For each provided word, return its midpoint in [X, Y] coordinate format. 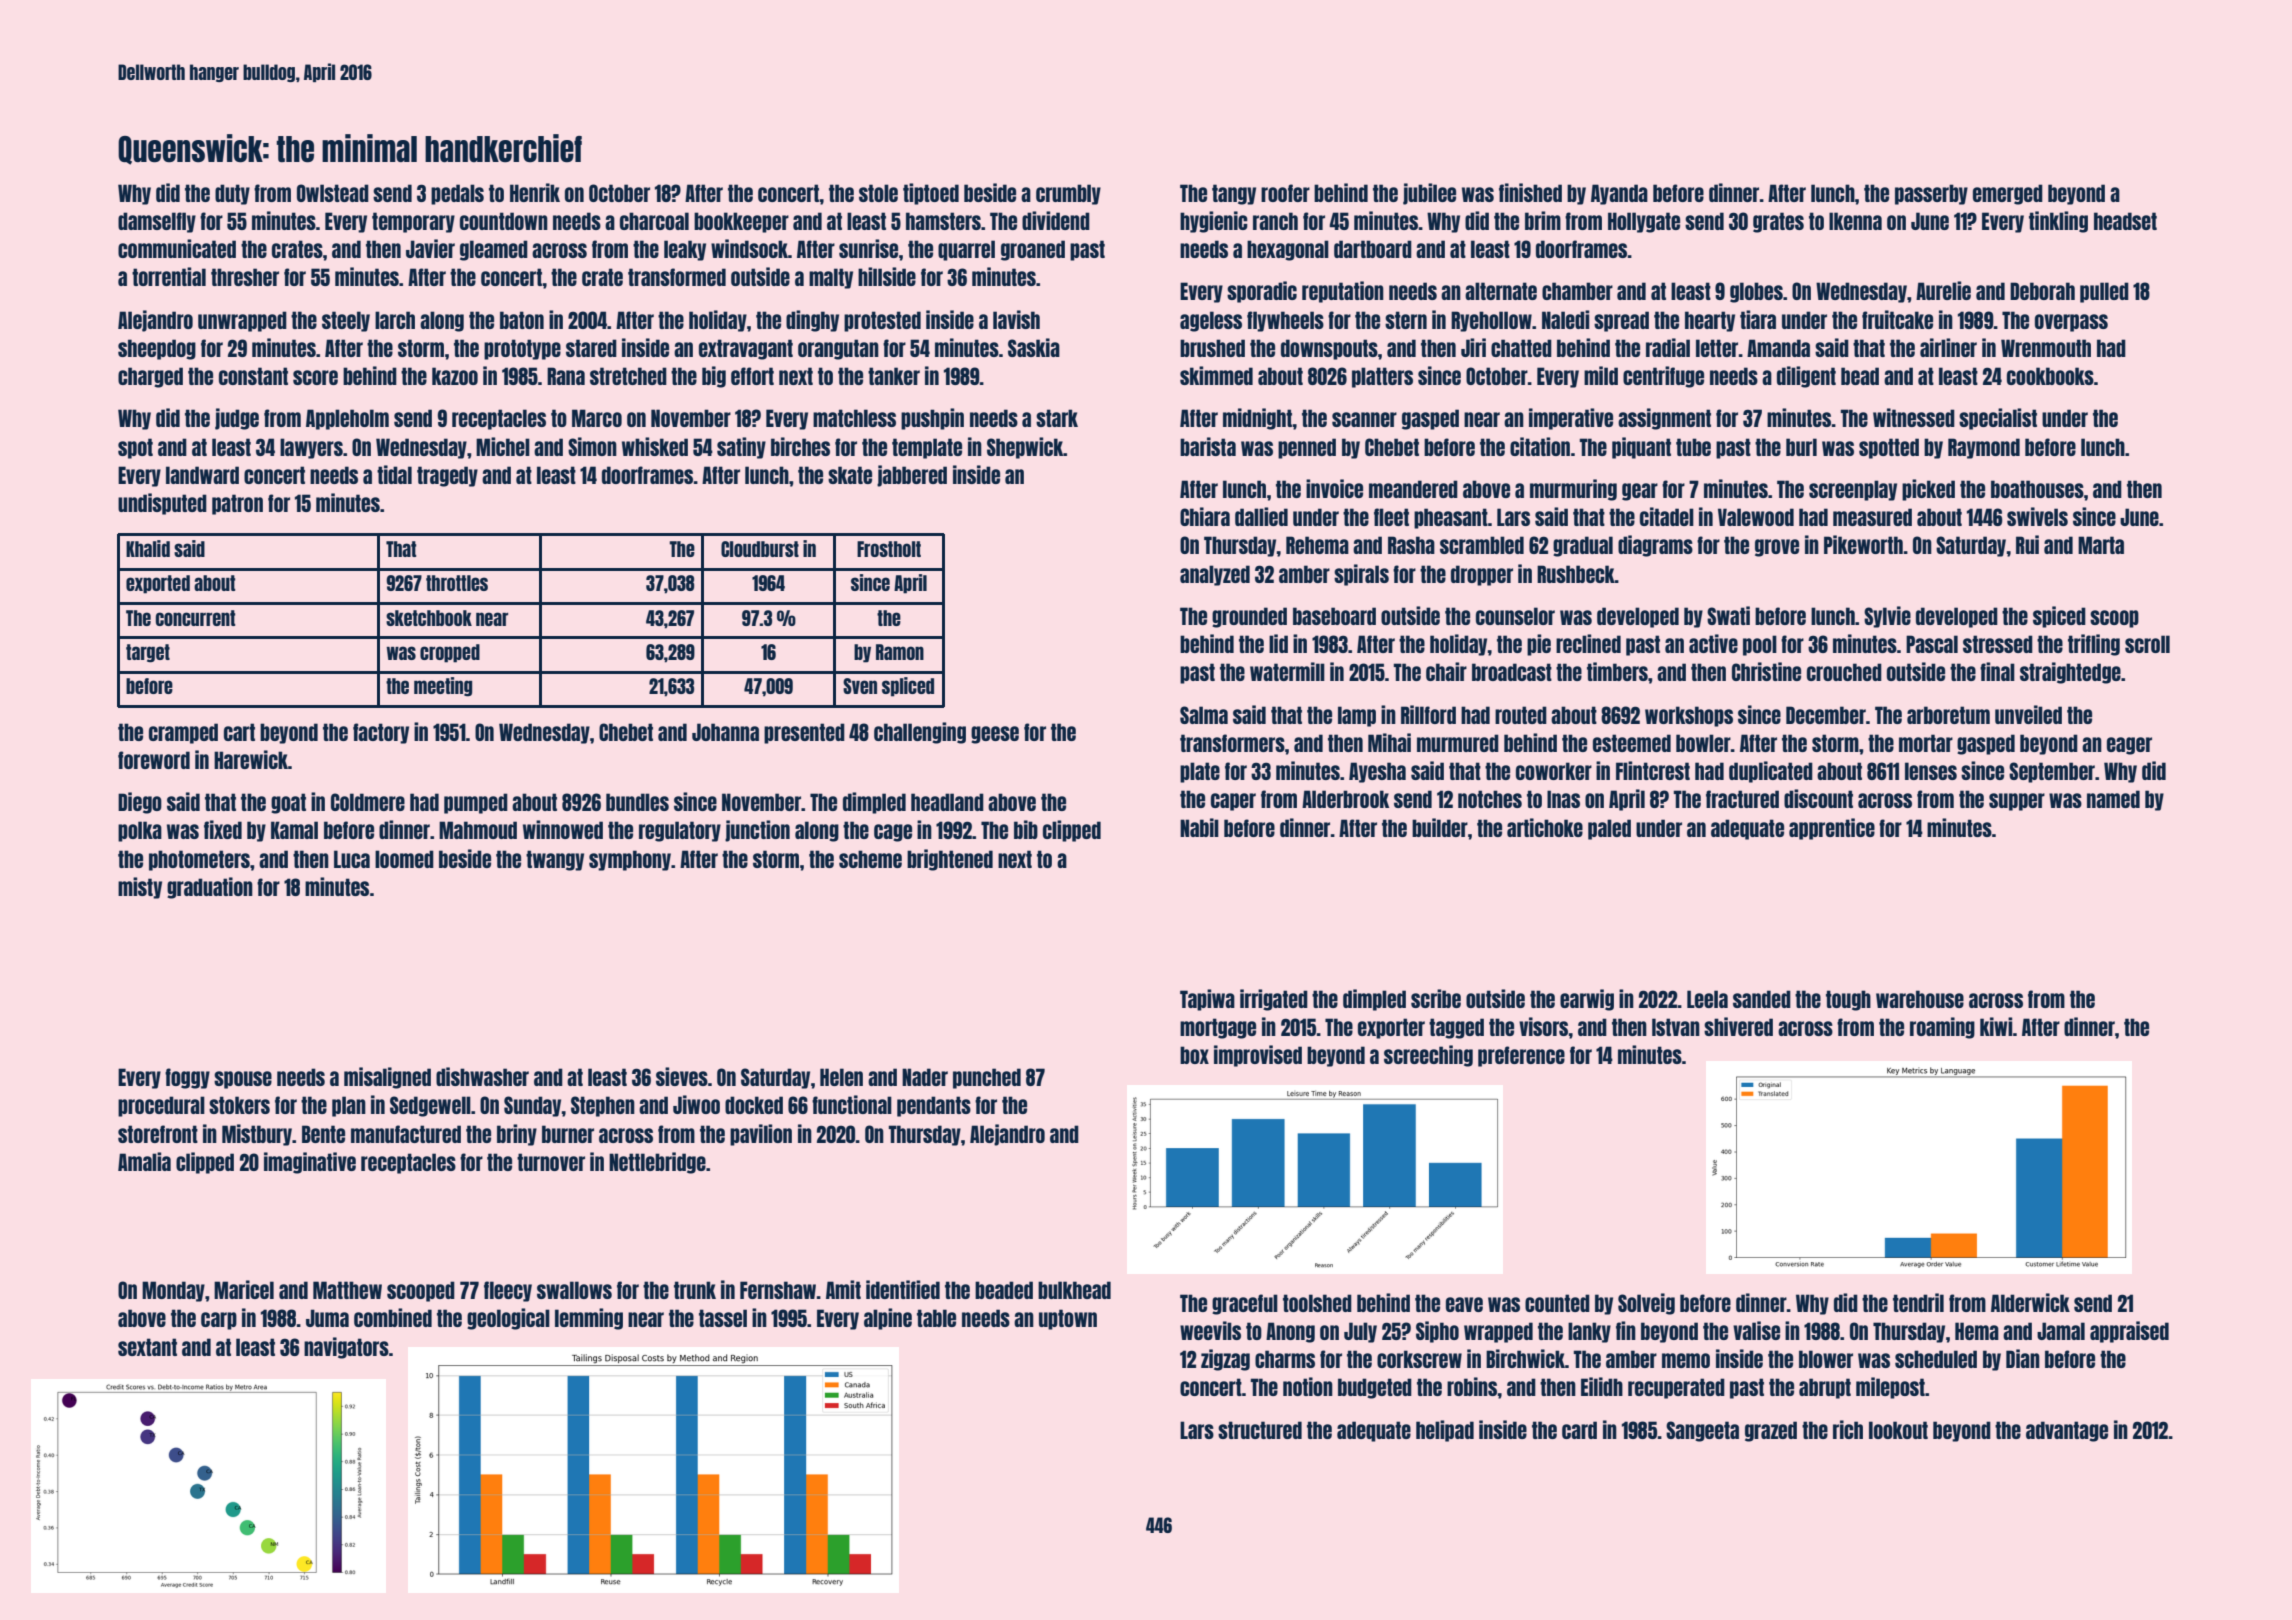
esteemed [1632, 743]
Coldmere [368, 802]
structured [1260, 1430]
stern [1406, 320]
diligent [1806, 377]
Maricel [244, 1289]
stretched [628, 376]
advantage [2067, 1431]
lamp [1357, 716]
